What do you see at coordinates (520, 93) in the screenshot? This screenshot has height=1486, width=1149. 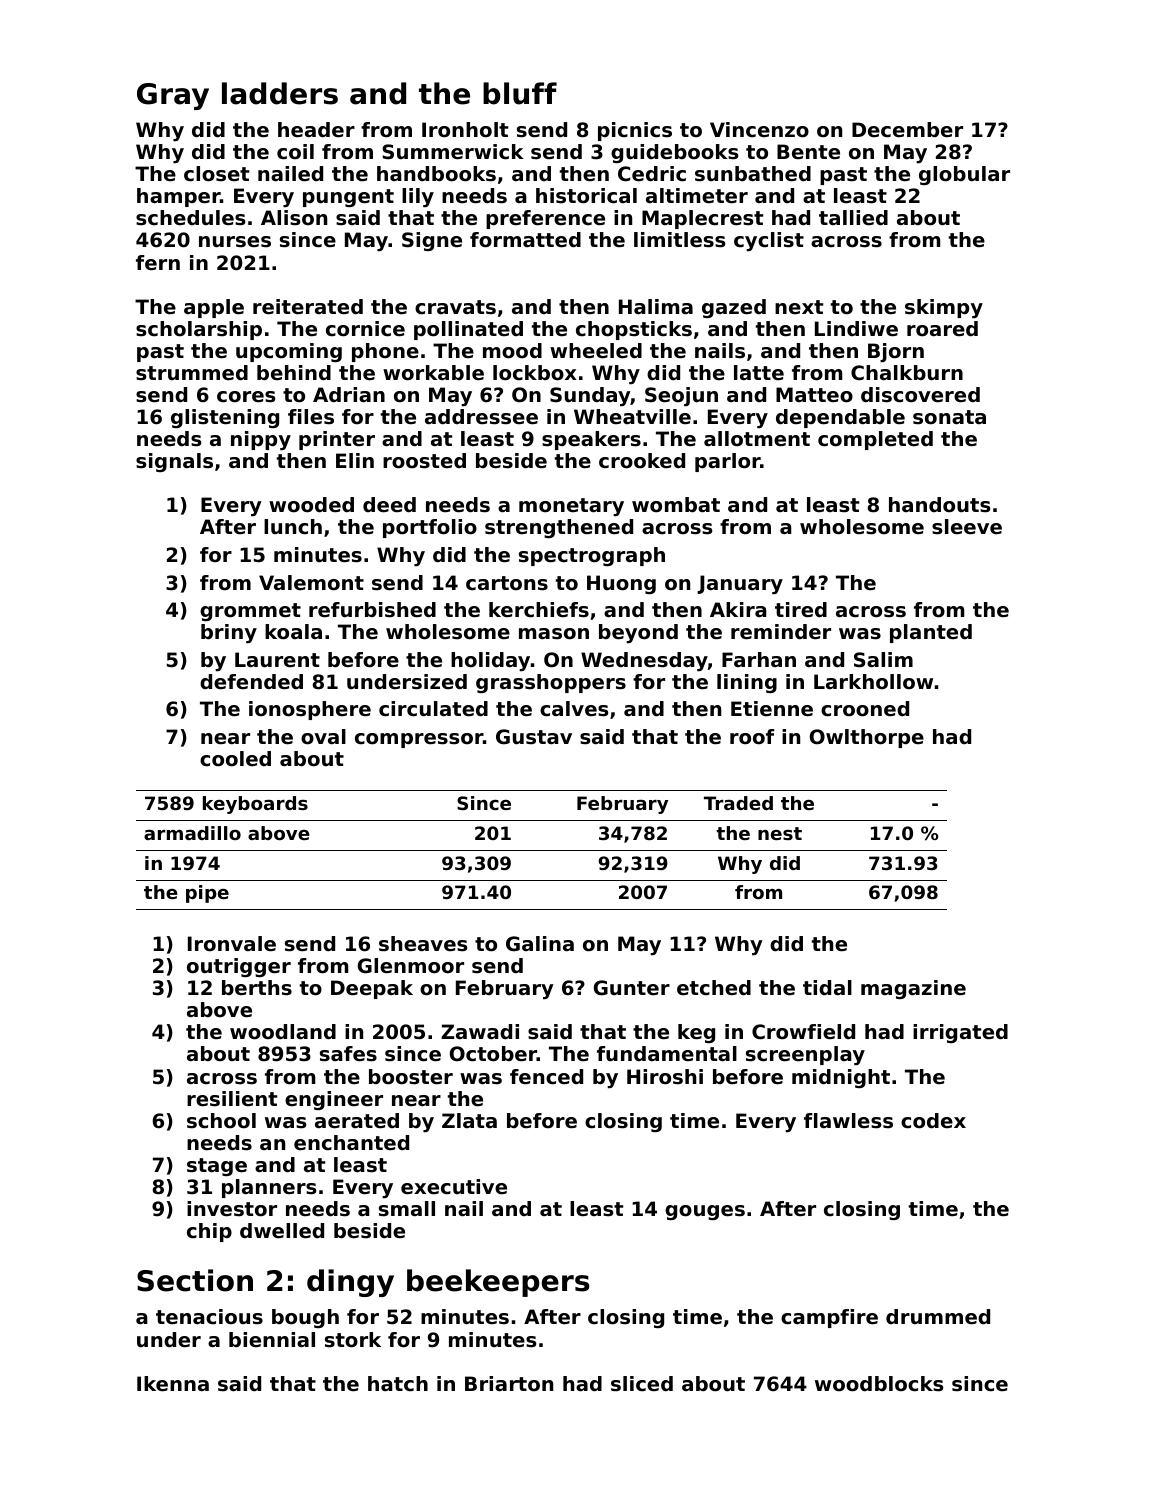 I see `bluff` at bounding box center [520, 93].
